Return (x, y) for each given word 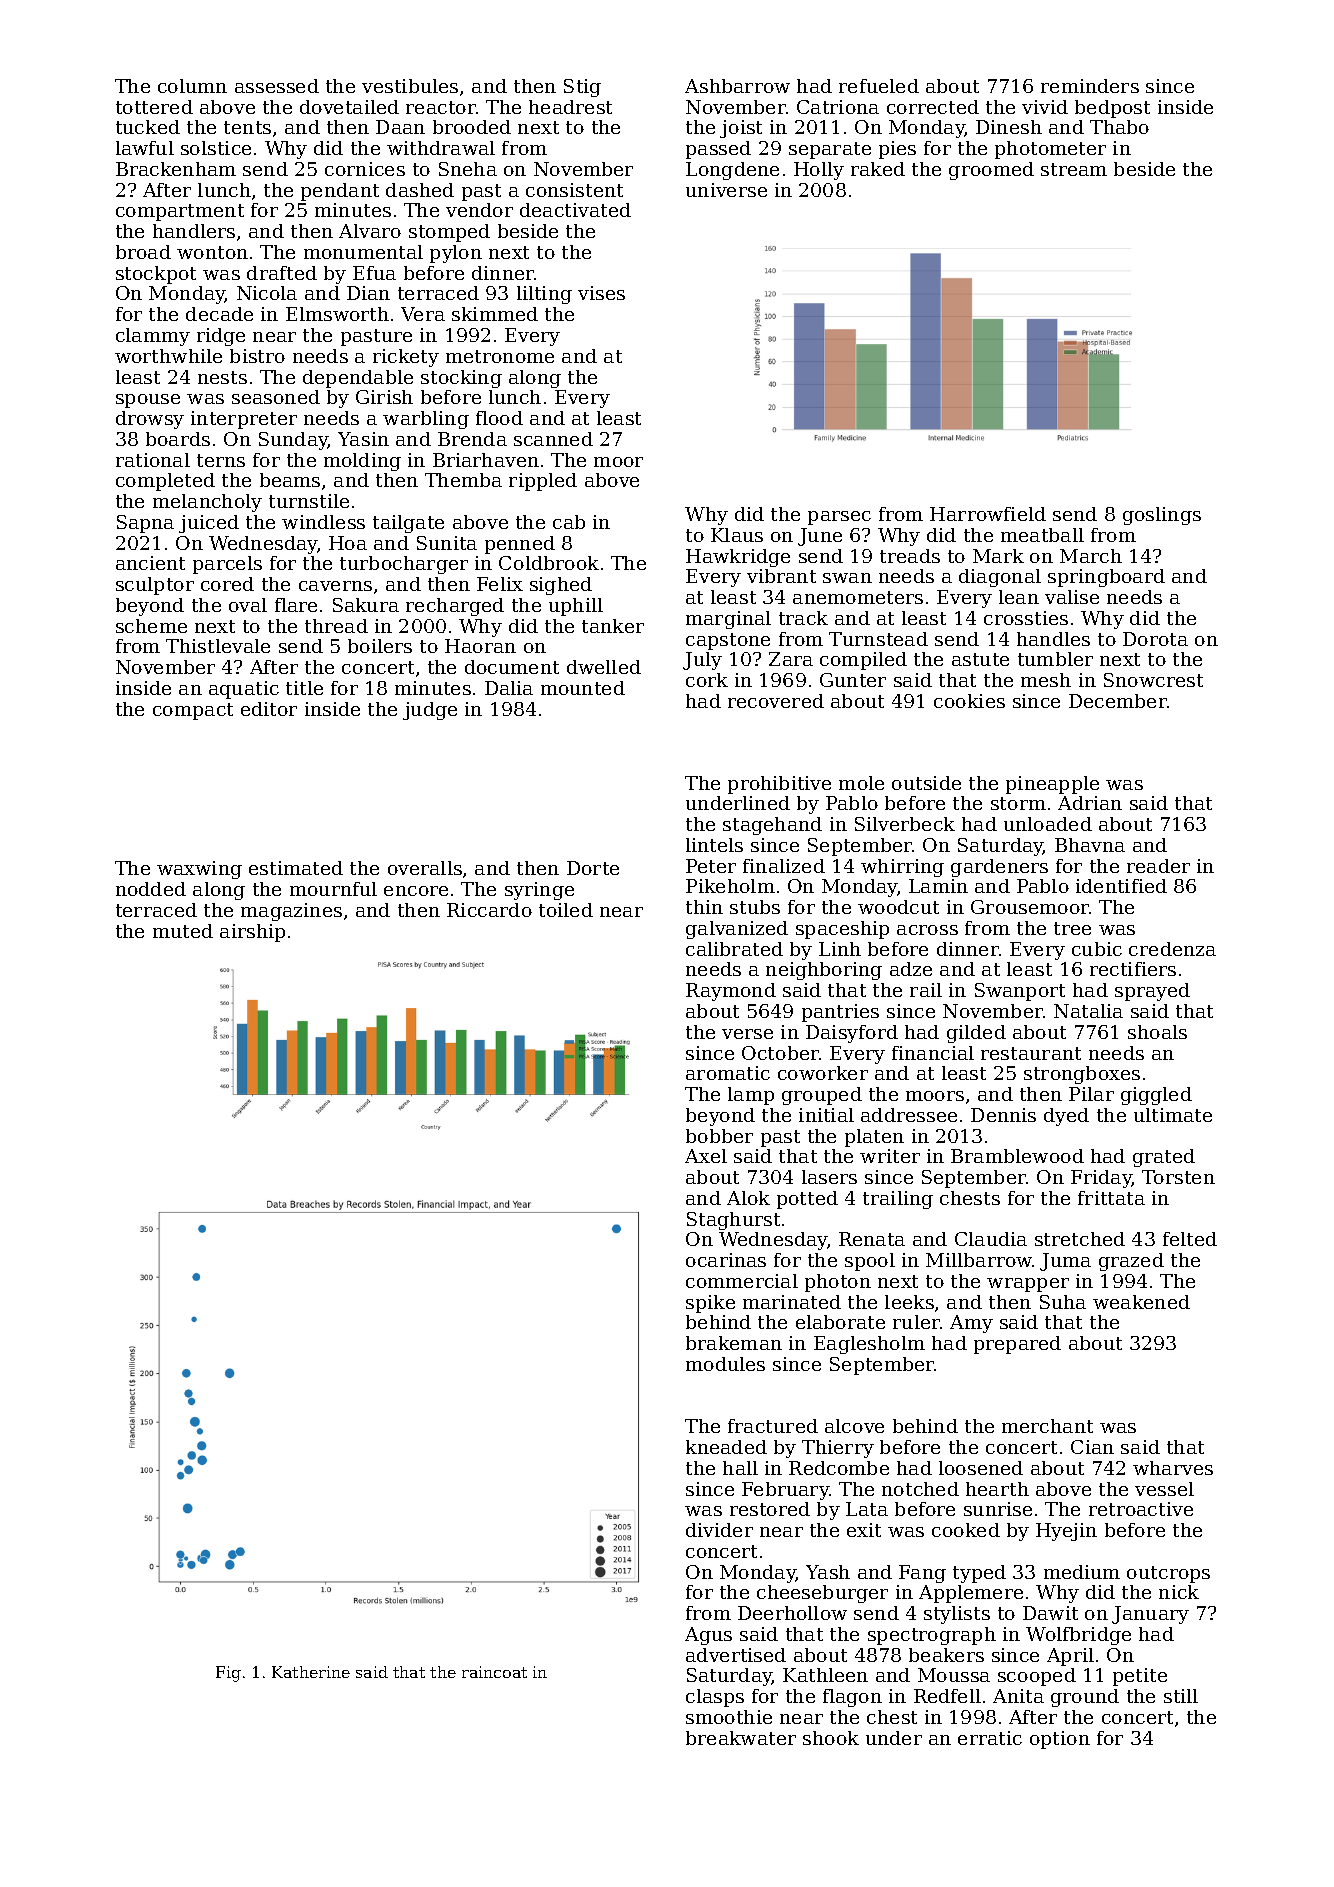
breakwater (741, 1738)
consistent (574, 190)
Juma (1065, 1262)
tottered (154, 107)
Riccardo (489, 910)
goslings (1162, 516)
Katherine (311, 1672)
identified (1121, 886)
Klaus (737, 535)
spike (710, 1304)
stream (1074, 169)
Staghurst (733, 1221)
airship (252, 933)
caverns (335, 586)
